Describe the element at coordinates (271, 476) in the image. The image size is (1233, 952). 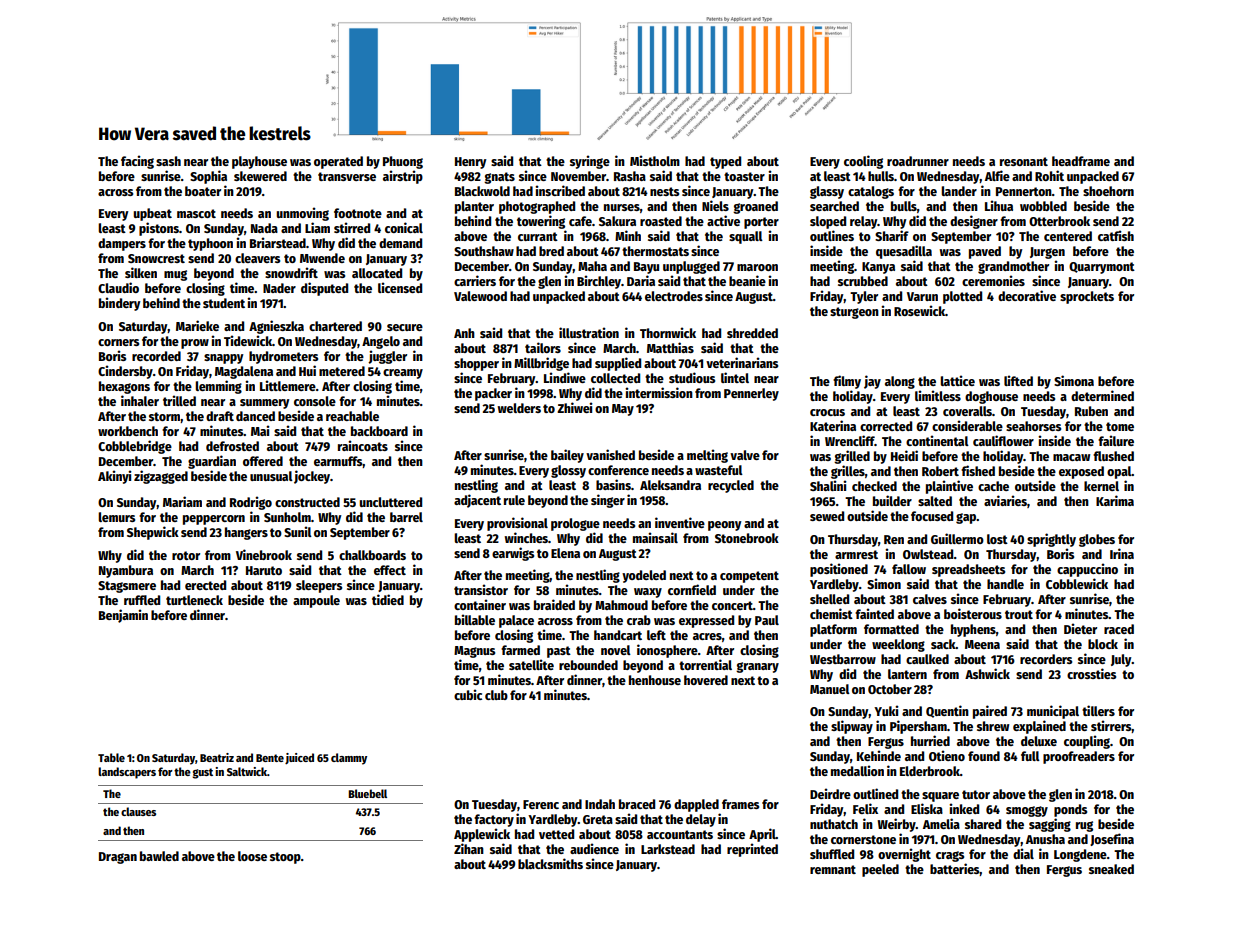
I see `unusual` at that location.
